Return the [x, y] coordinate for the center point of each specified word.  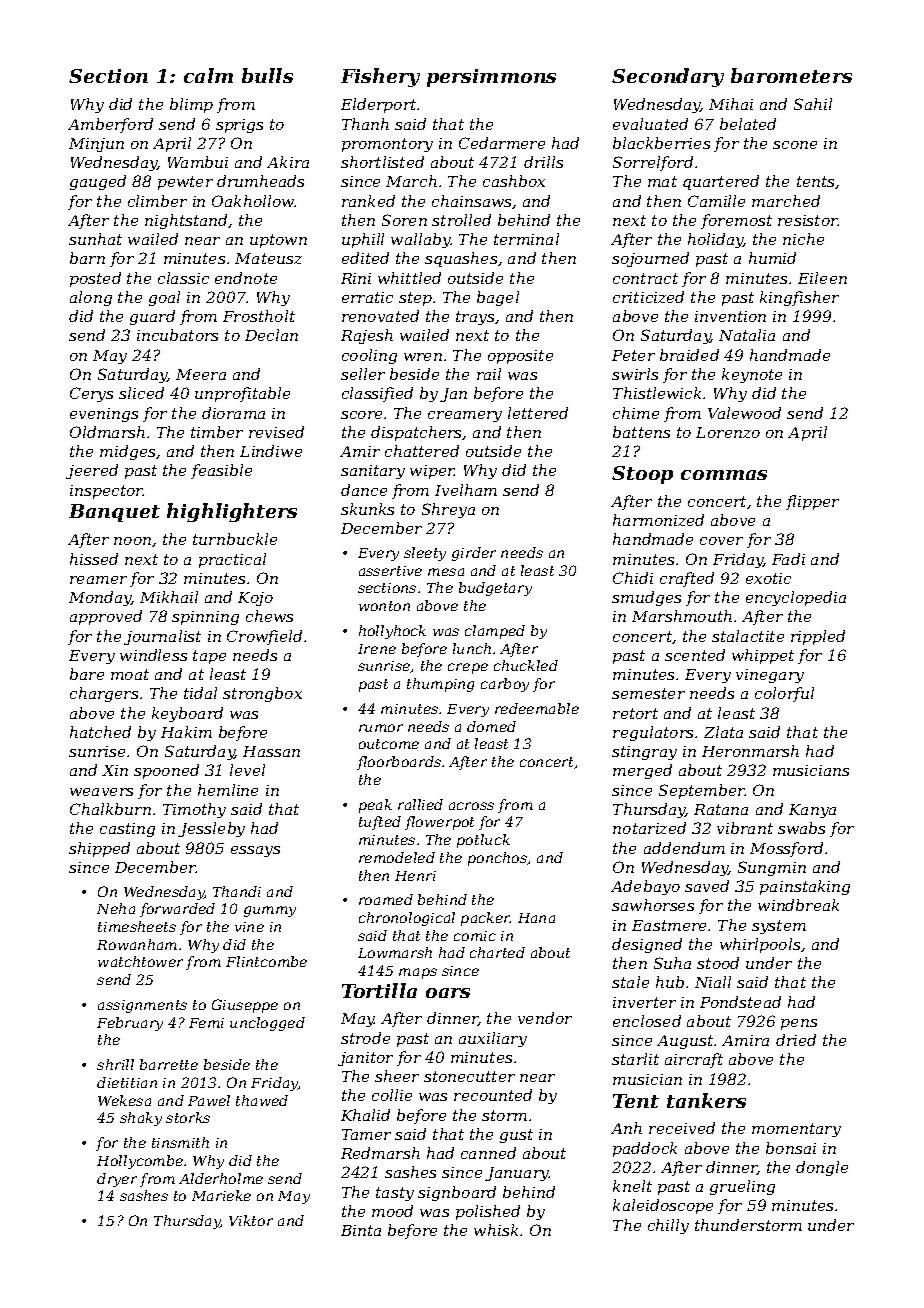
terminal [526, 239]
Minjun [96, 145]
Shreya [448, 510]
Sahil [813, 104]
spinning [205, 618]
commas [724, 475]
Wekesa [124, 1100]
